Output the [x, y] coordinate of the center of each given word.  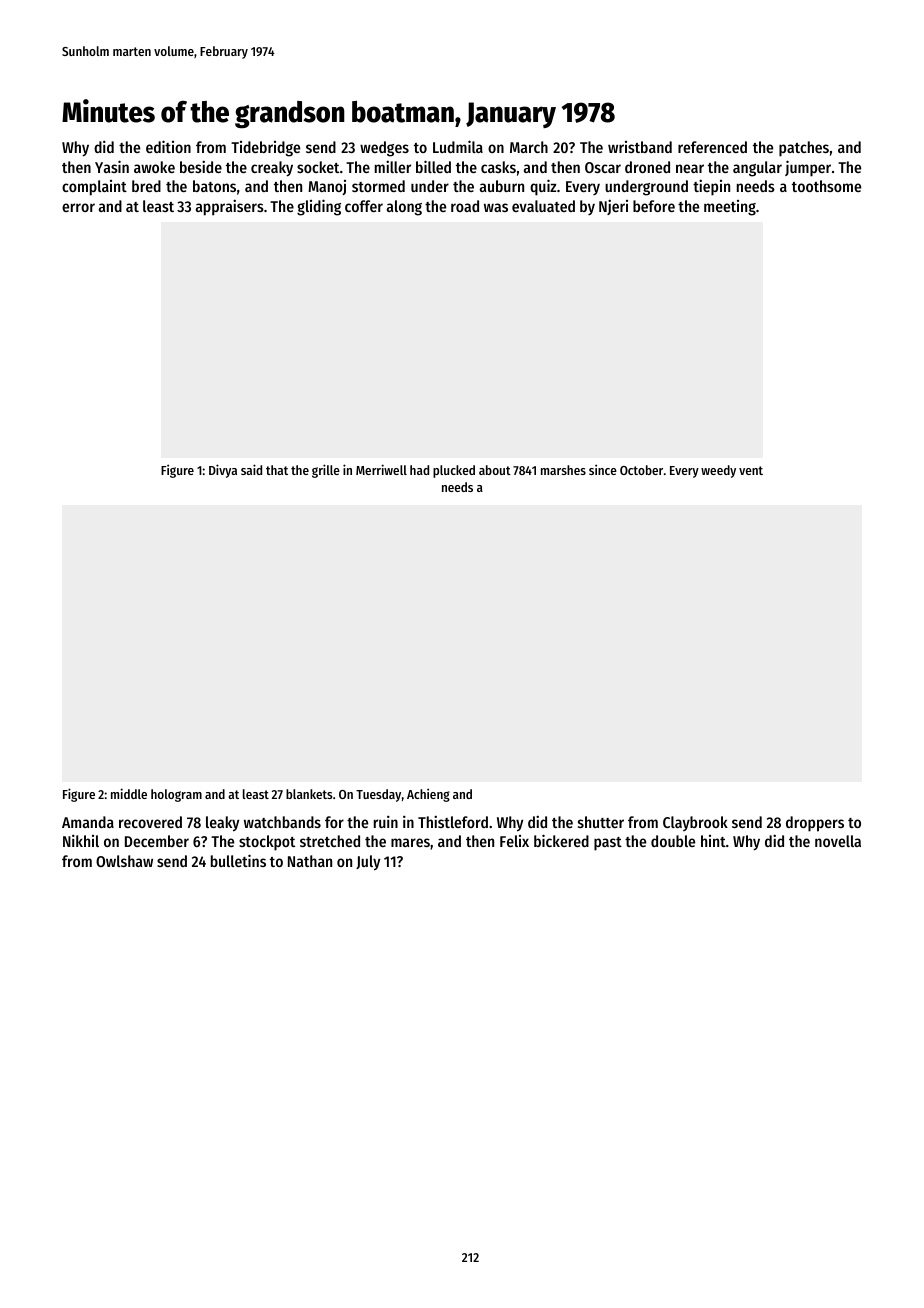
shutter [601, 822]
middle [129, 793]
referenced [712, 147]
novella [838, 841]
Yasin [112, 166]
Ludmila [458, 146]
